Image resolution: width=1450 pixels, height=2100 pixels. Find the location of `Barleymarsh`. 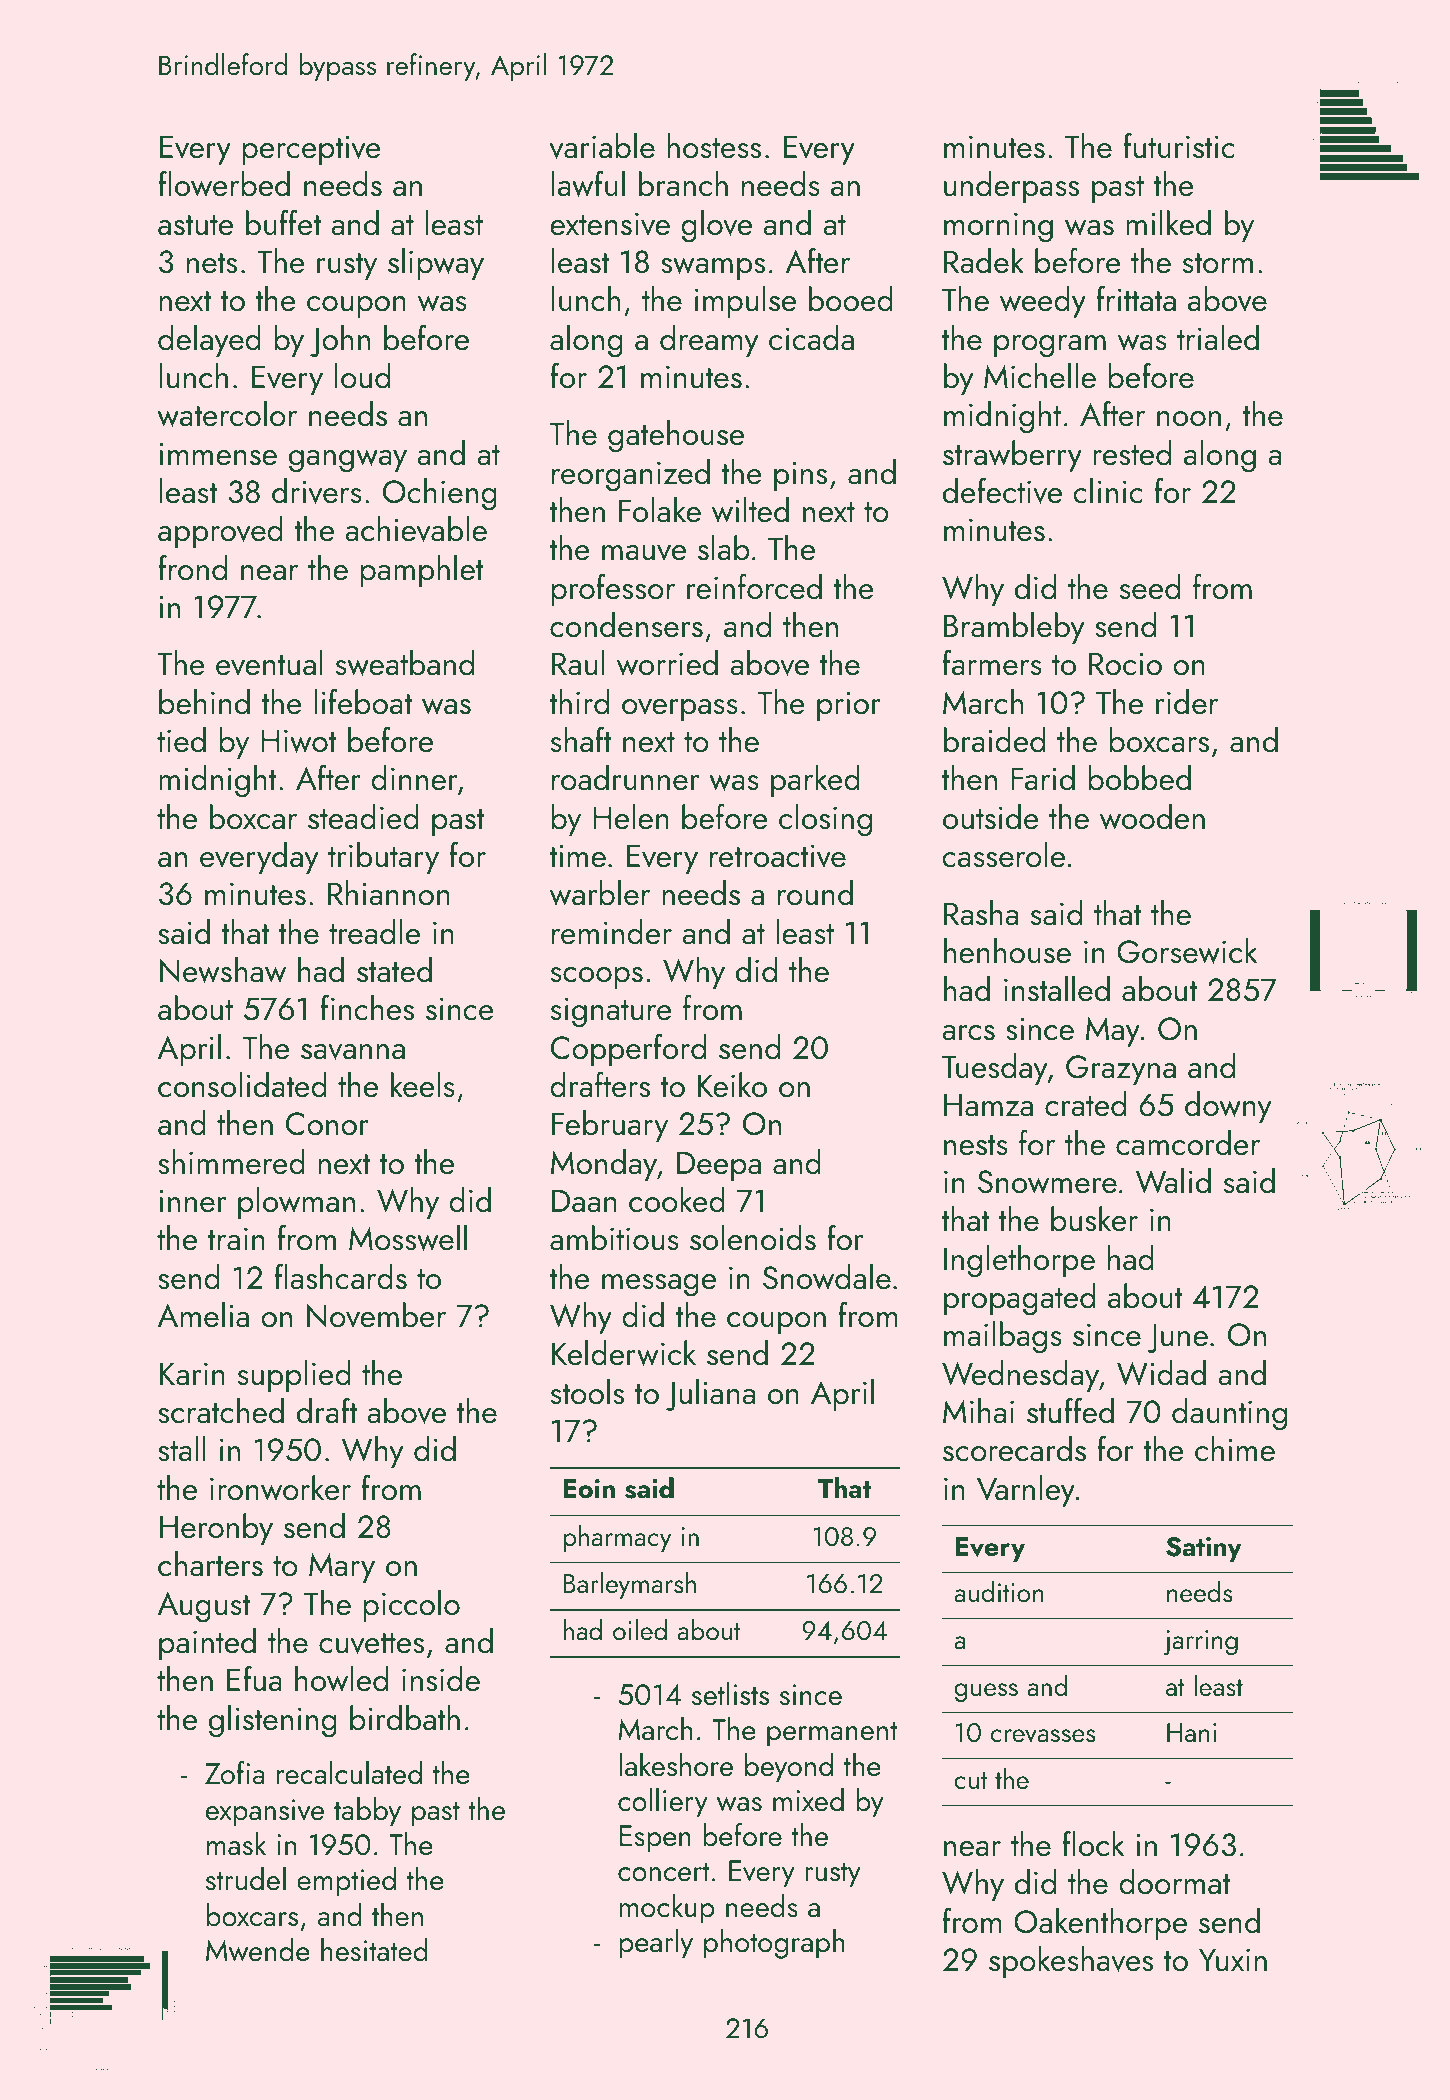

Barleymarsh is located at coordinates (630, 1585).
